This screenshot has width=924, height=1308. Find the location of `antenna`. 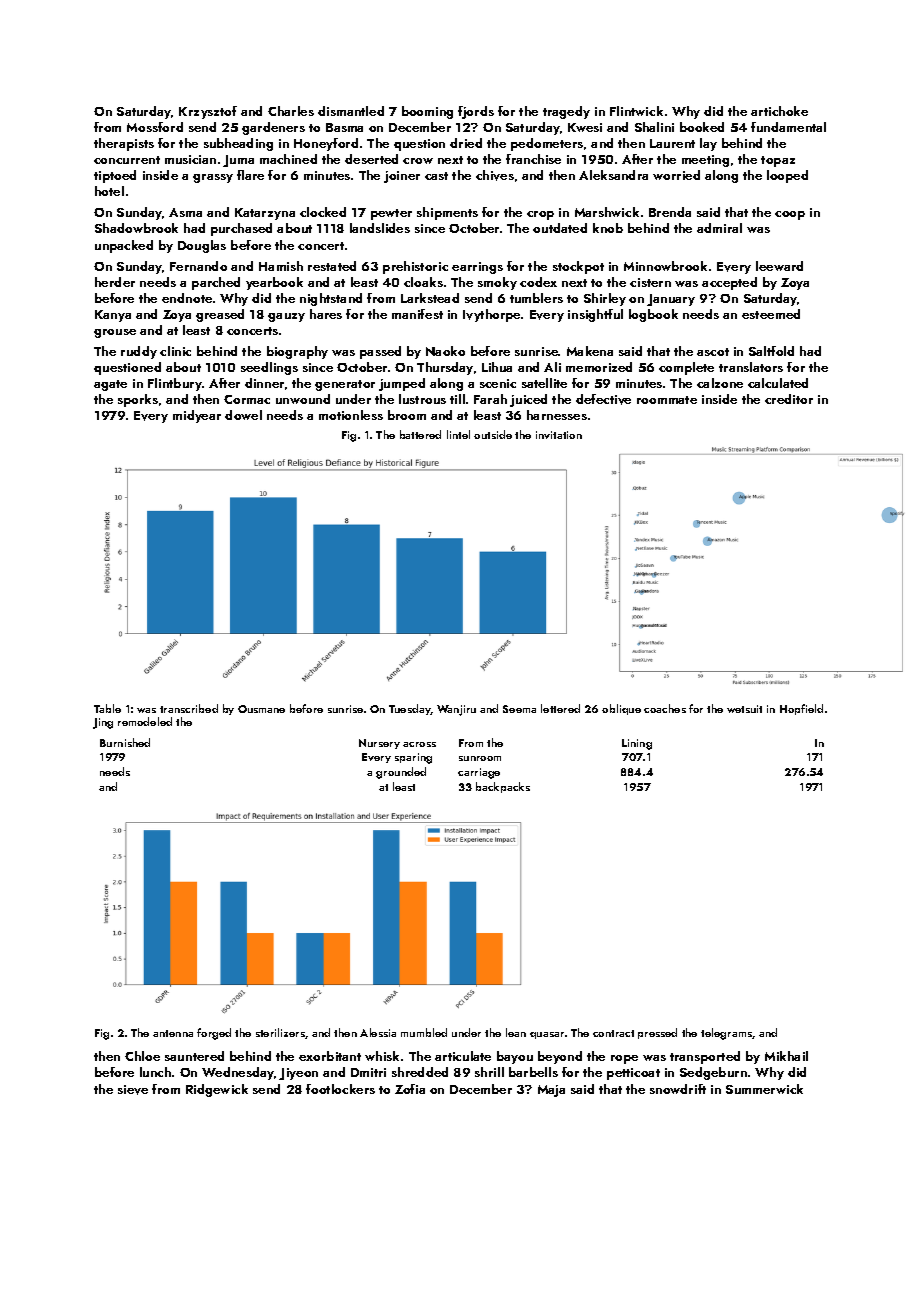

antenna is located at coordinates (173, 1033).
